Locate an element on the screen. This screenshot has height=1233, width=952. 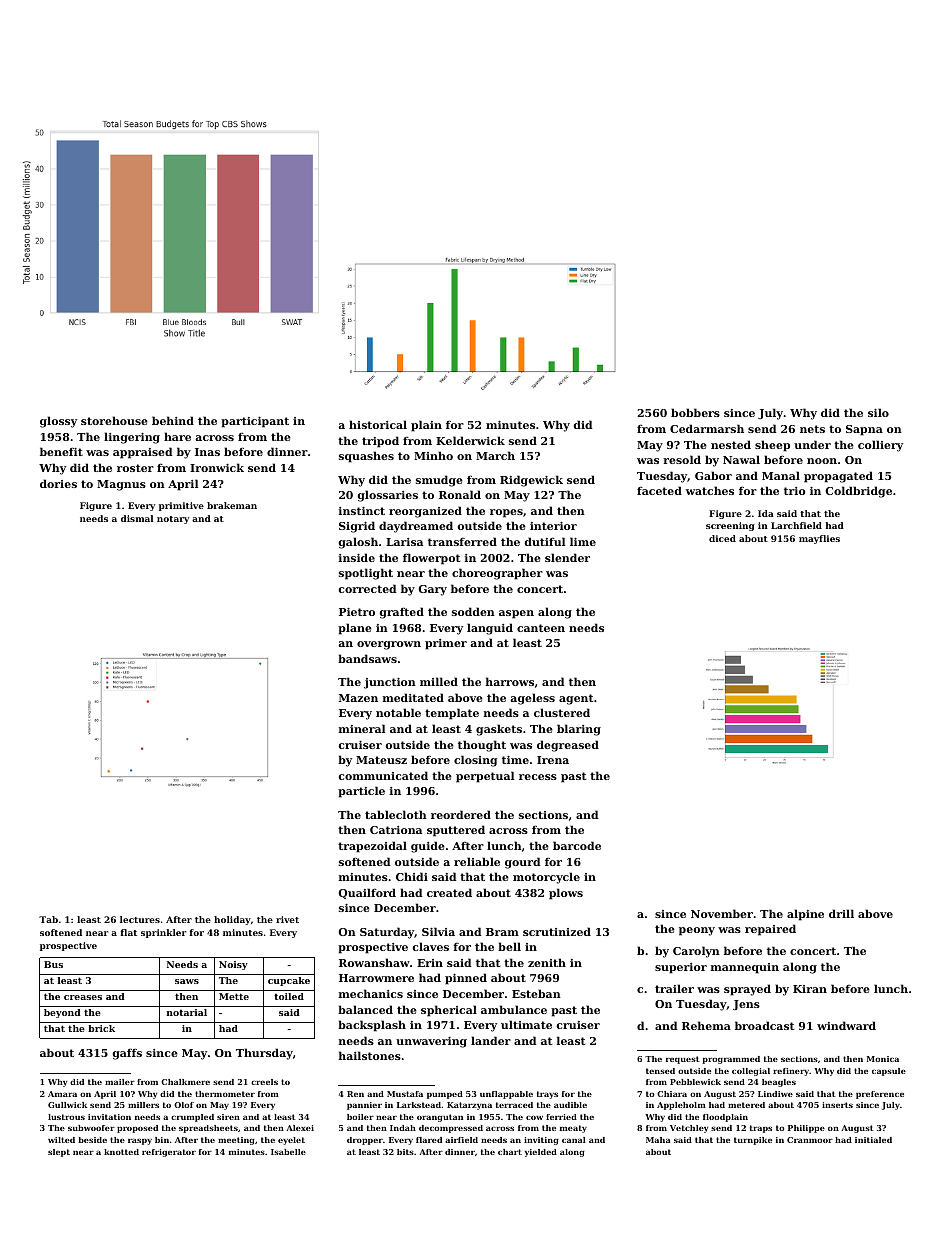
Carolyn is located at coordinates (696, 952).
